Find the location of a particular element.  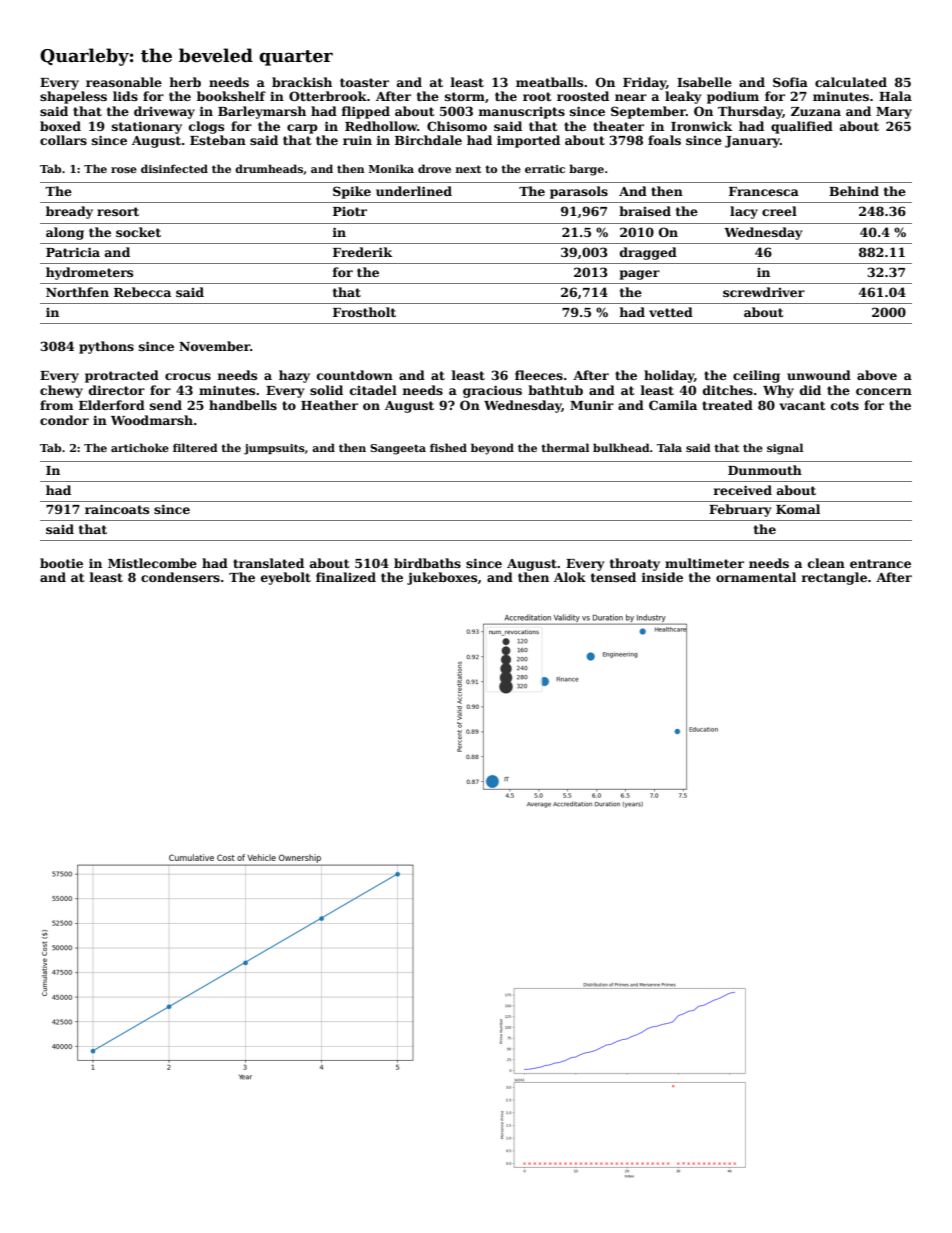

collars is located at coordinates (63, 140).
